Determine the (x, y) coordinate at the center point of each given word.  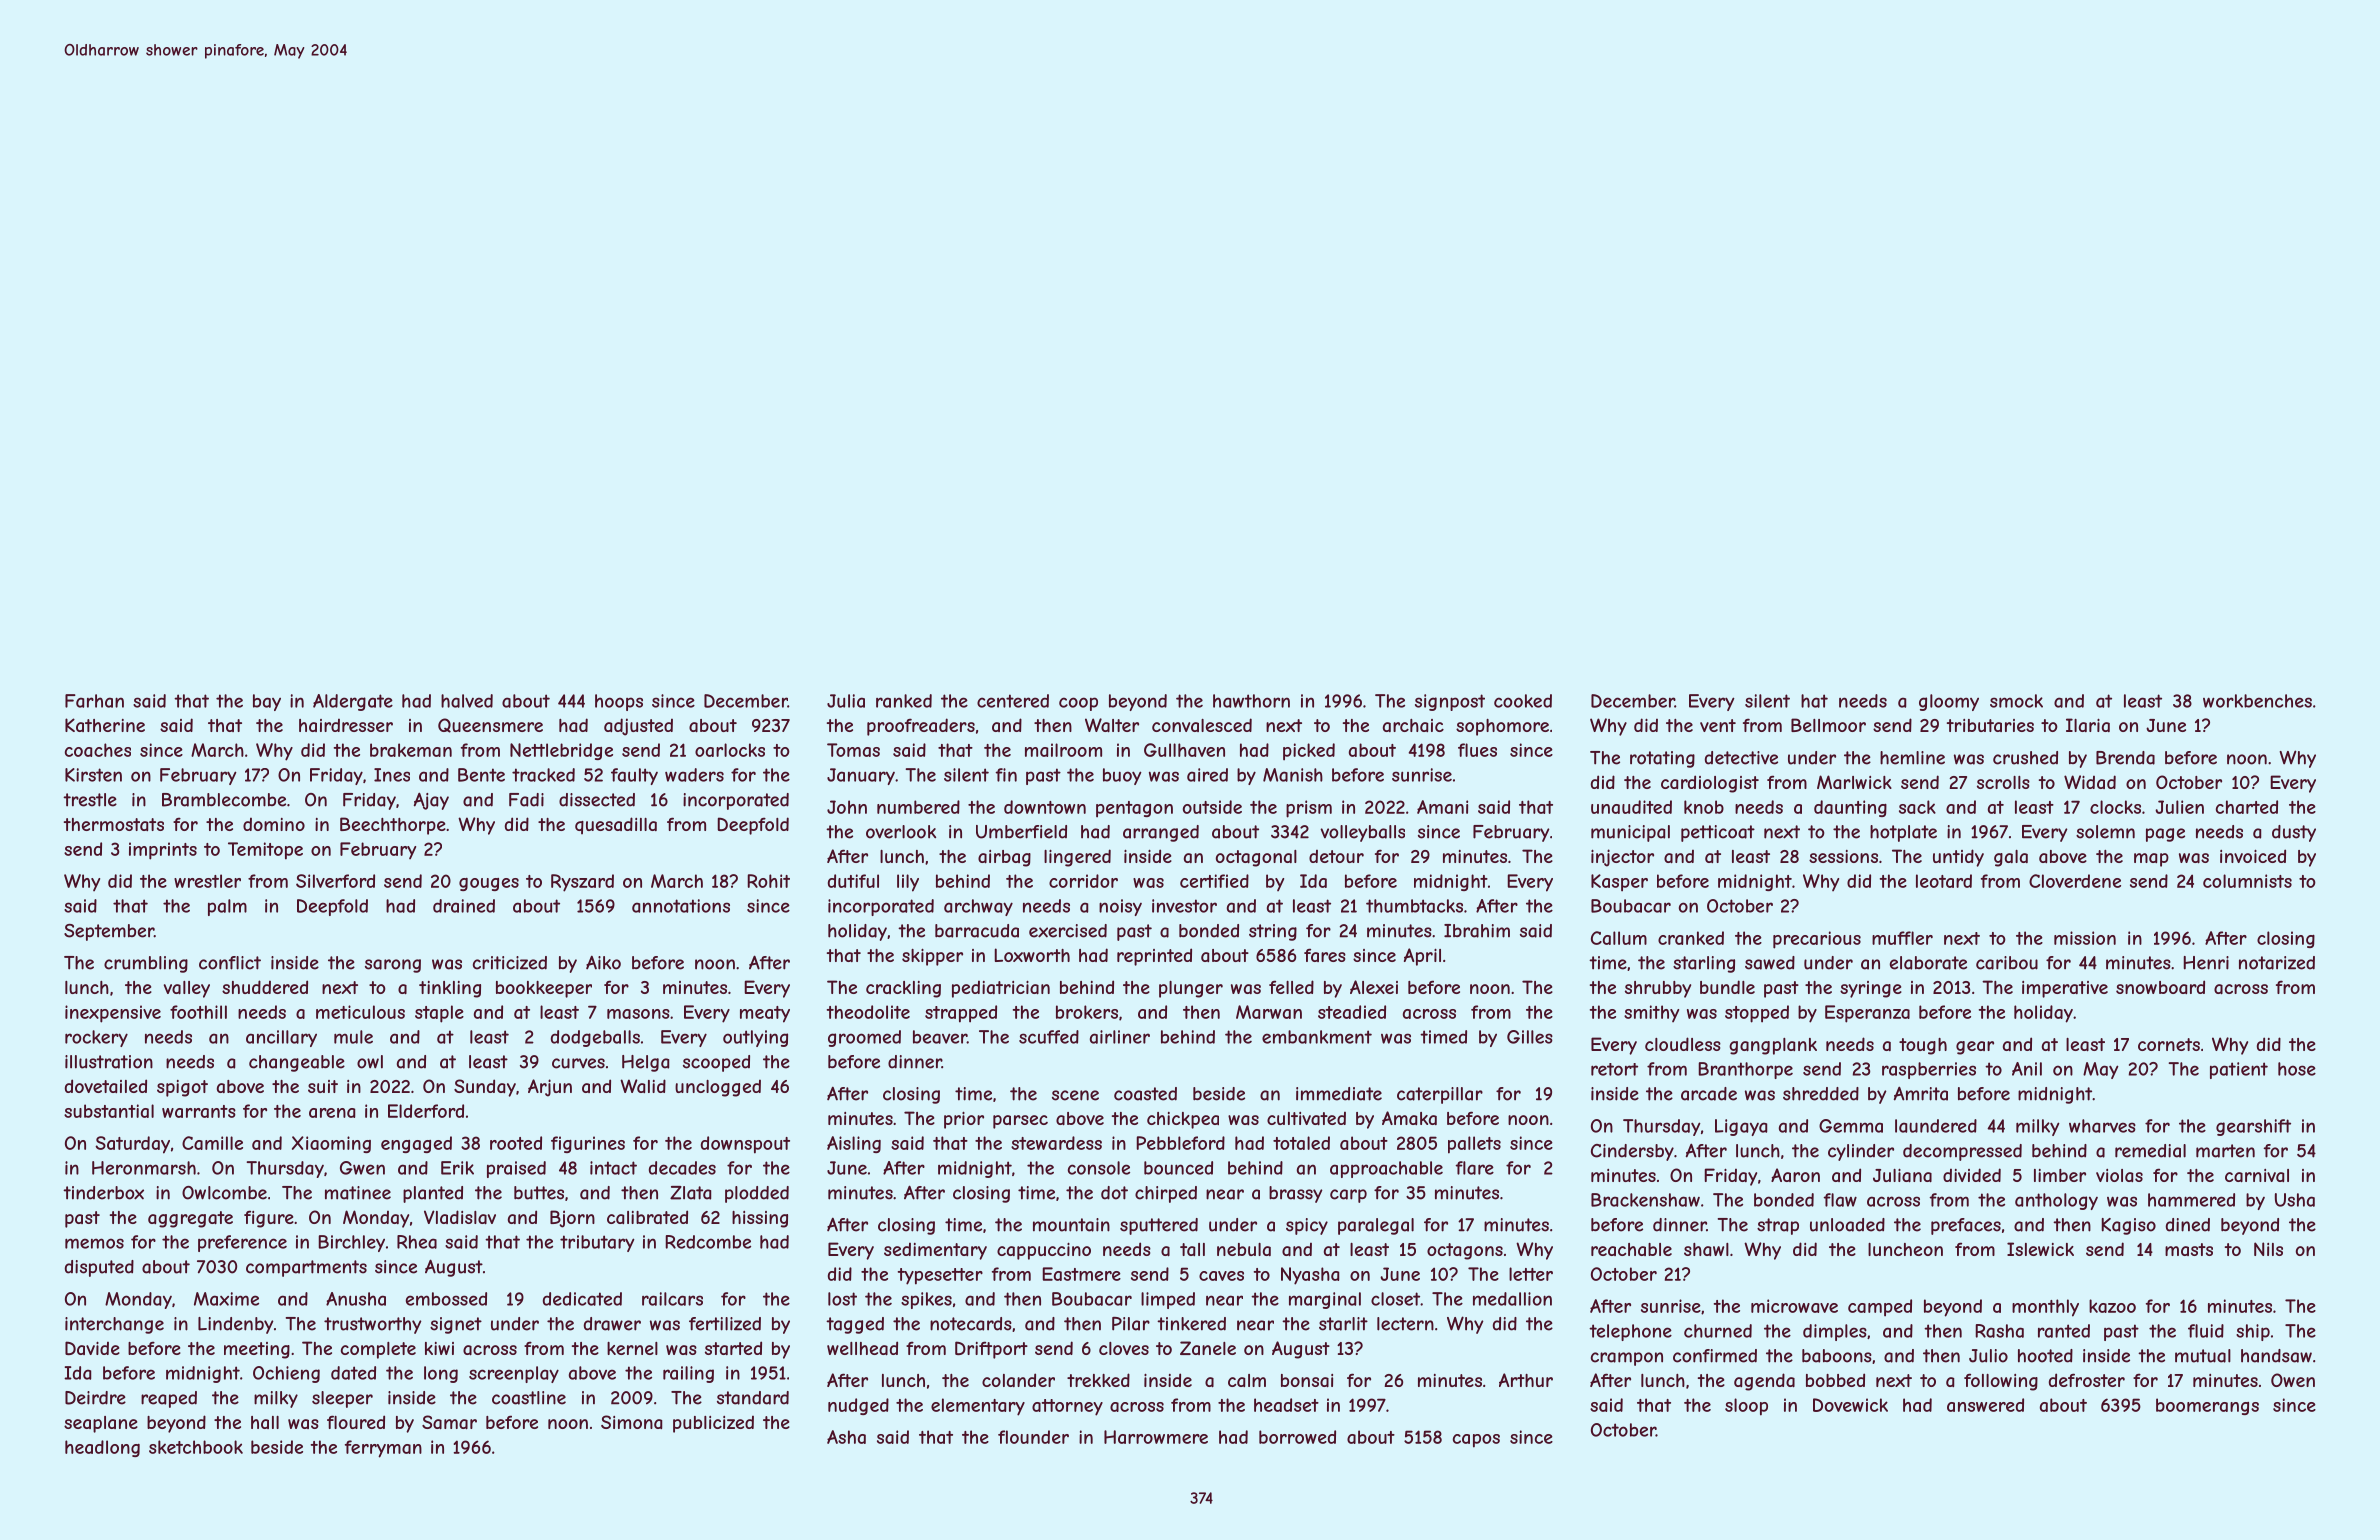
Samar (449, 1422)
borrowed (1297, 1437)
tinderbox (103, 1193)
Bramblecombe (224, 800)
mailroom (1063, 750)
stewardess (1056, 1143)
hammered (2191, 1200)
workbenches (2257, 701)
